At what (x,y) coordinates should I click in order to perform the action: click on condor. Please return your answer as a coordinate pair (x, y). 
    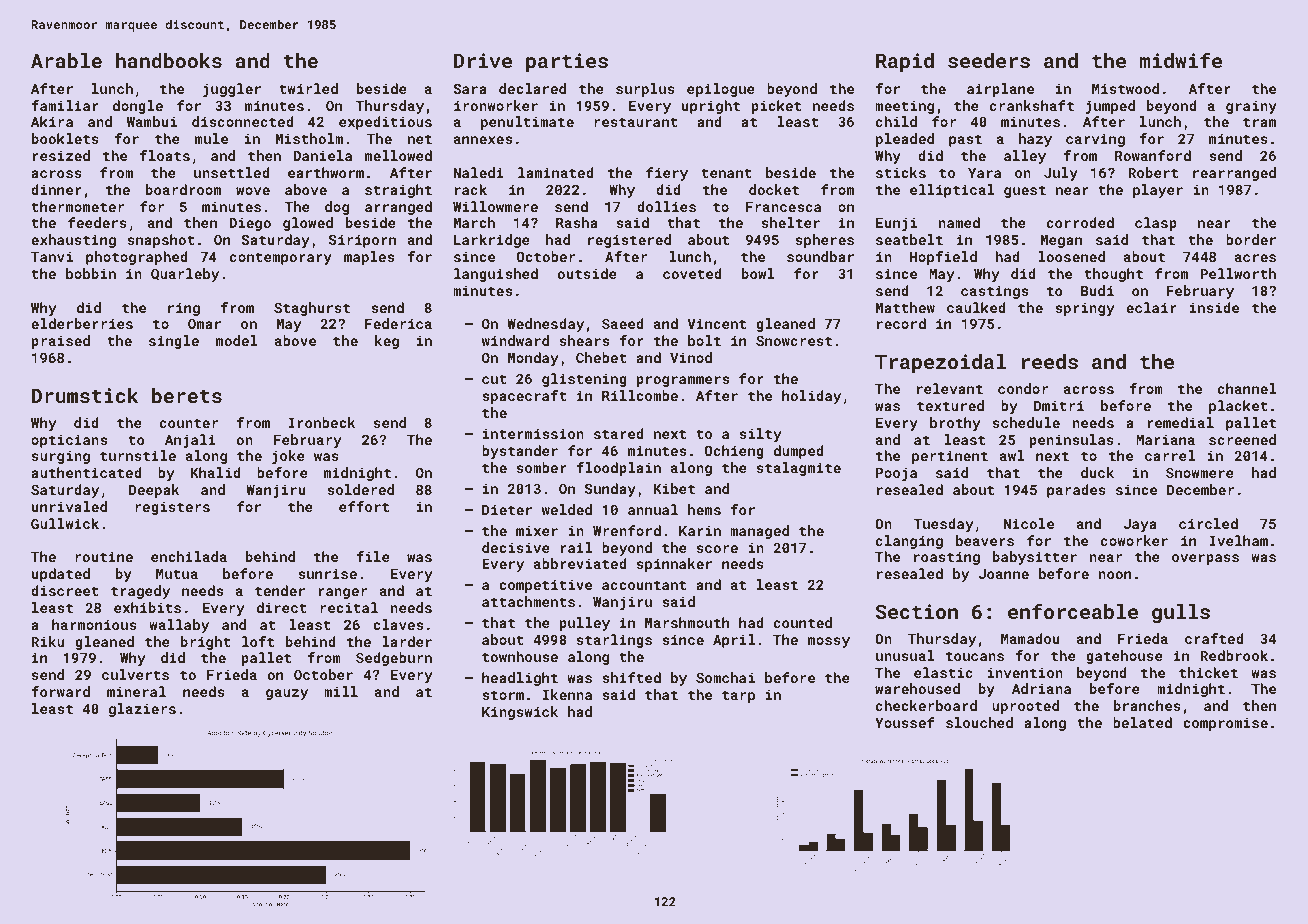
    Looking at the image, I should click on (1023, 388).
